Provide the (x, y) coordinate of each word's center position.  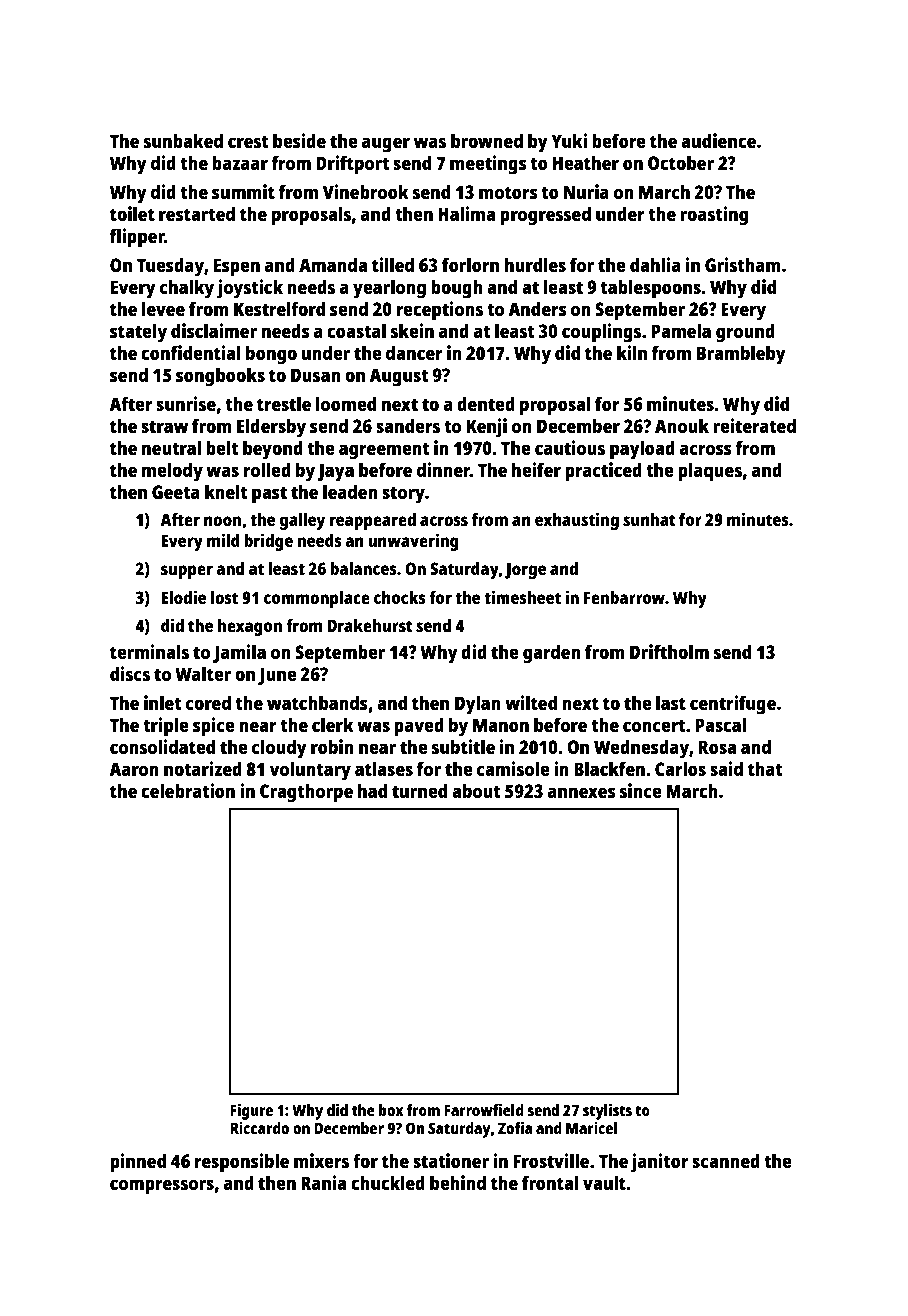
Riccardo (259, 1128)
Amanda (333, 264)
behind (458, 1182)
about (476, 790)
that (765, 769)
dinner (443, 469)
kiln (632, 352)
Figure (251, 1112)
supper (187, 572)
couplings (601, 333)
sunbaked (183, 140)
